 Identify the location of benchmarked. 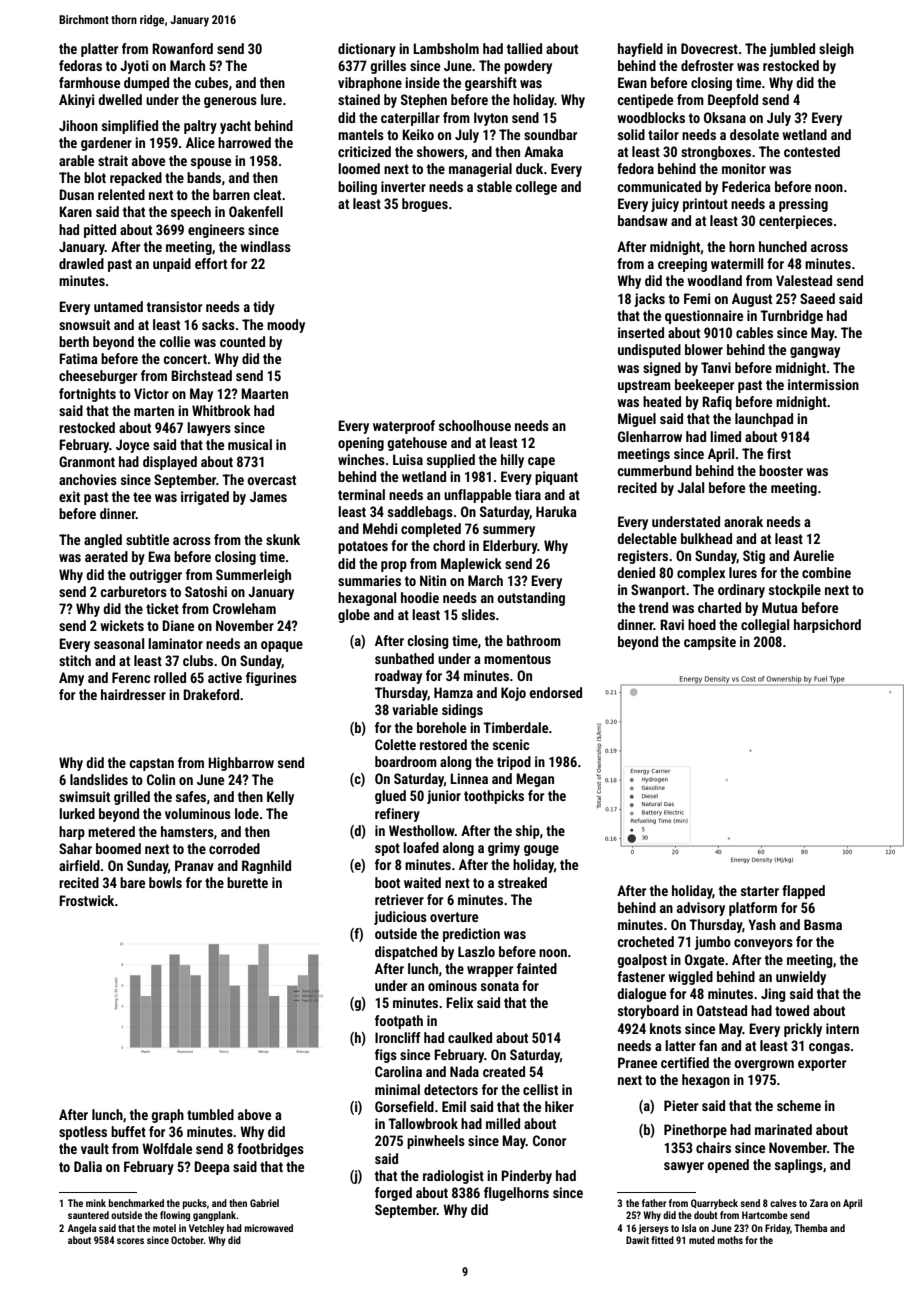
(136, 1203).
